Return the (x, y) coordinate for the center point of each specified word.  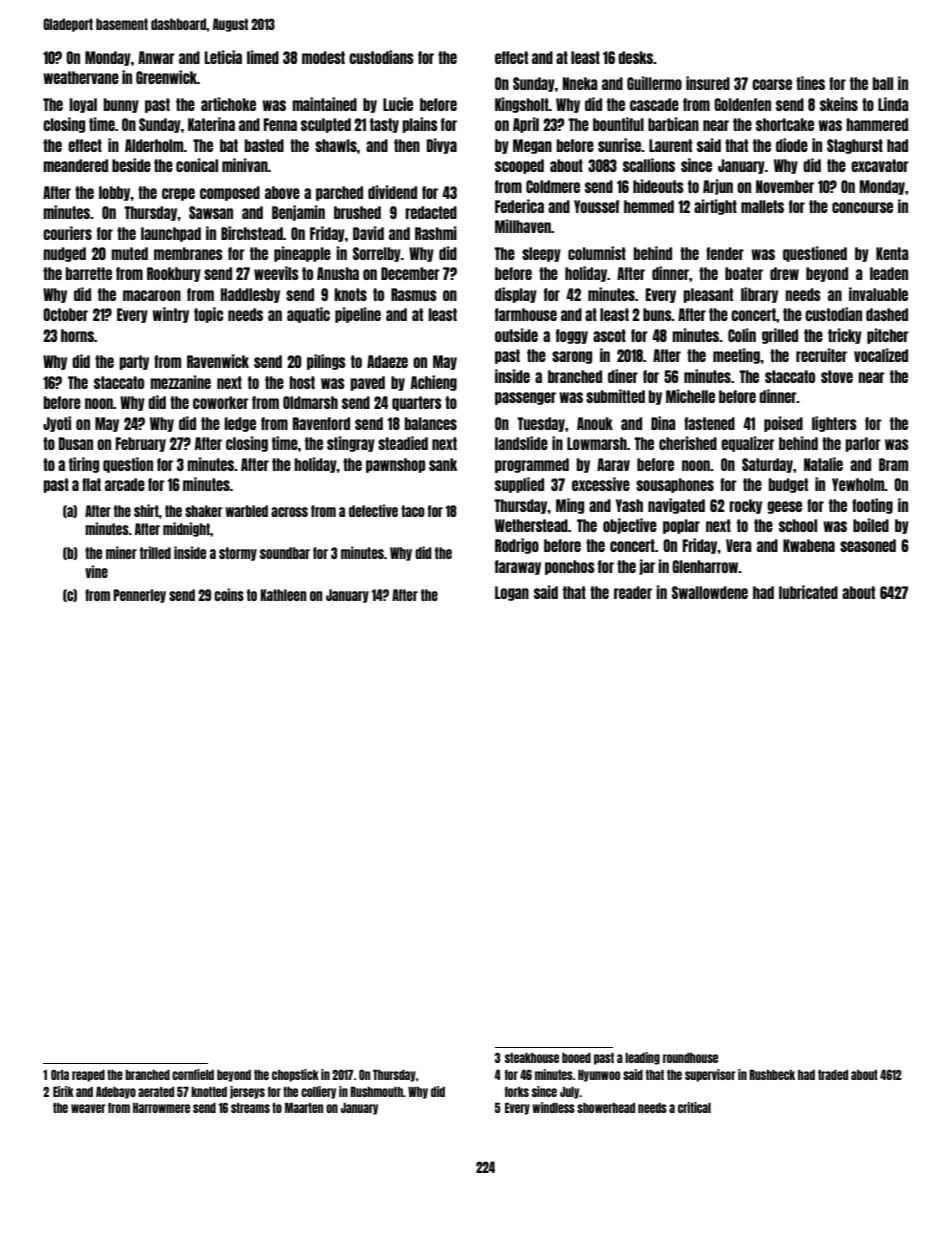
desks (635, 57)
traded (833, 1075)
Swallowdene (710, 592)
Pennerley (139, 596)
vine (96, 571)
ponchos (570, 567)
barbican (673, 124)
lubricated (808, 592)
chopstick (295, 1075)
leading (642, 1058)
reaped (88, 1076)
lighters (834, 424)
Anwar (156, 57)
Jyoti (57, 424)
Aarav (613, 464)
